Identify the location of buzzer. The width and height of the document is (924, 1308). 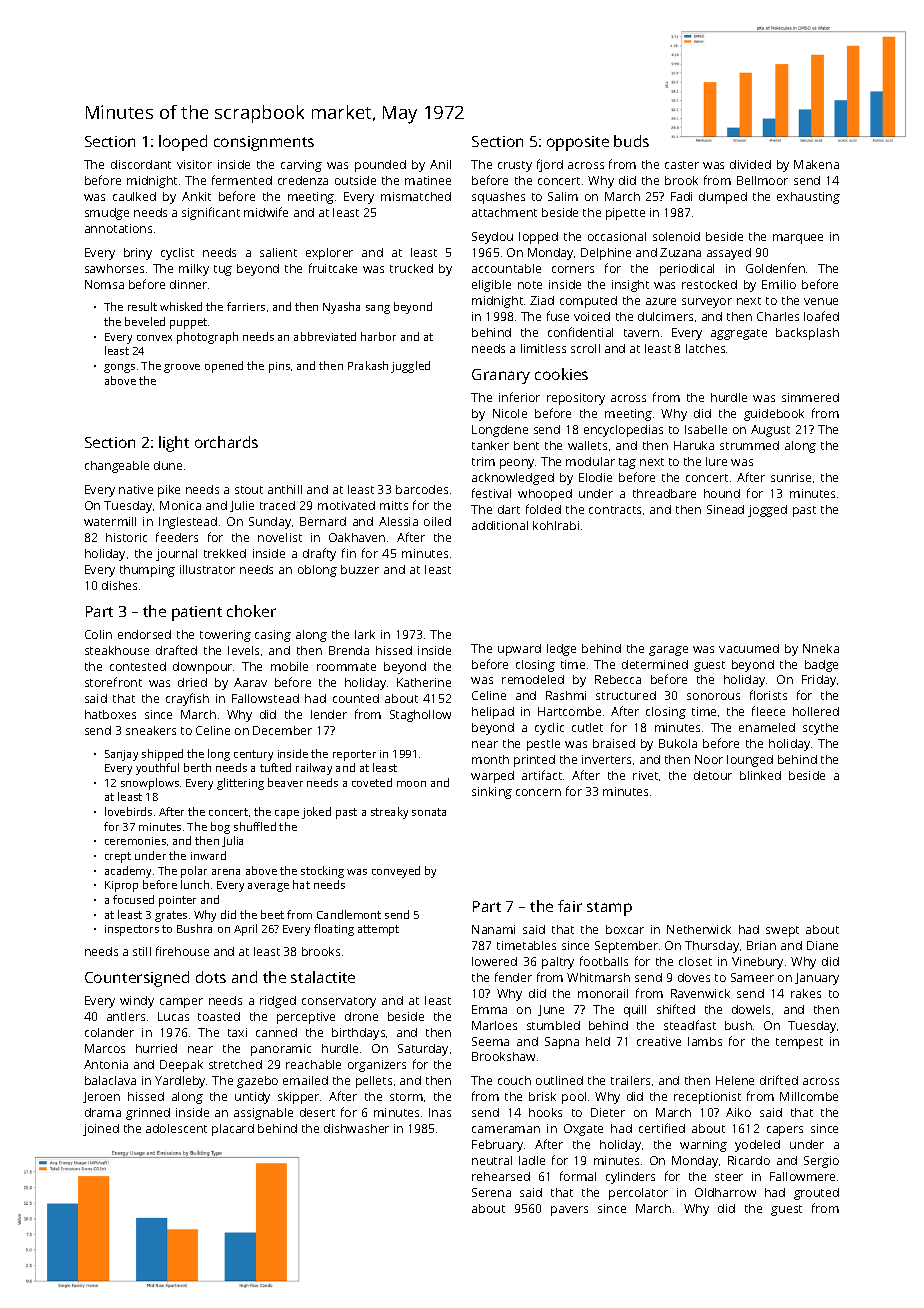
(360, 569).
